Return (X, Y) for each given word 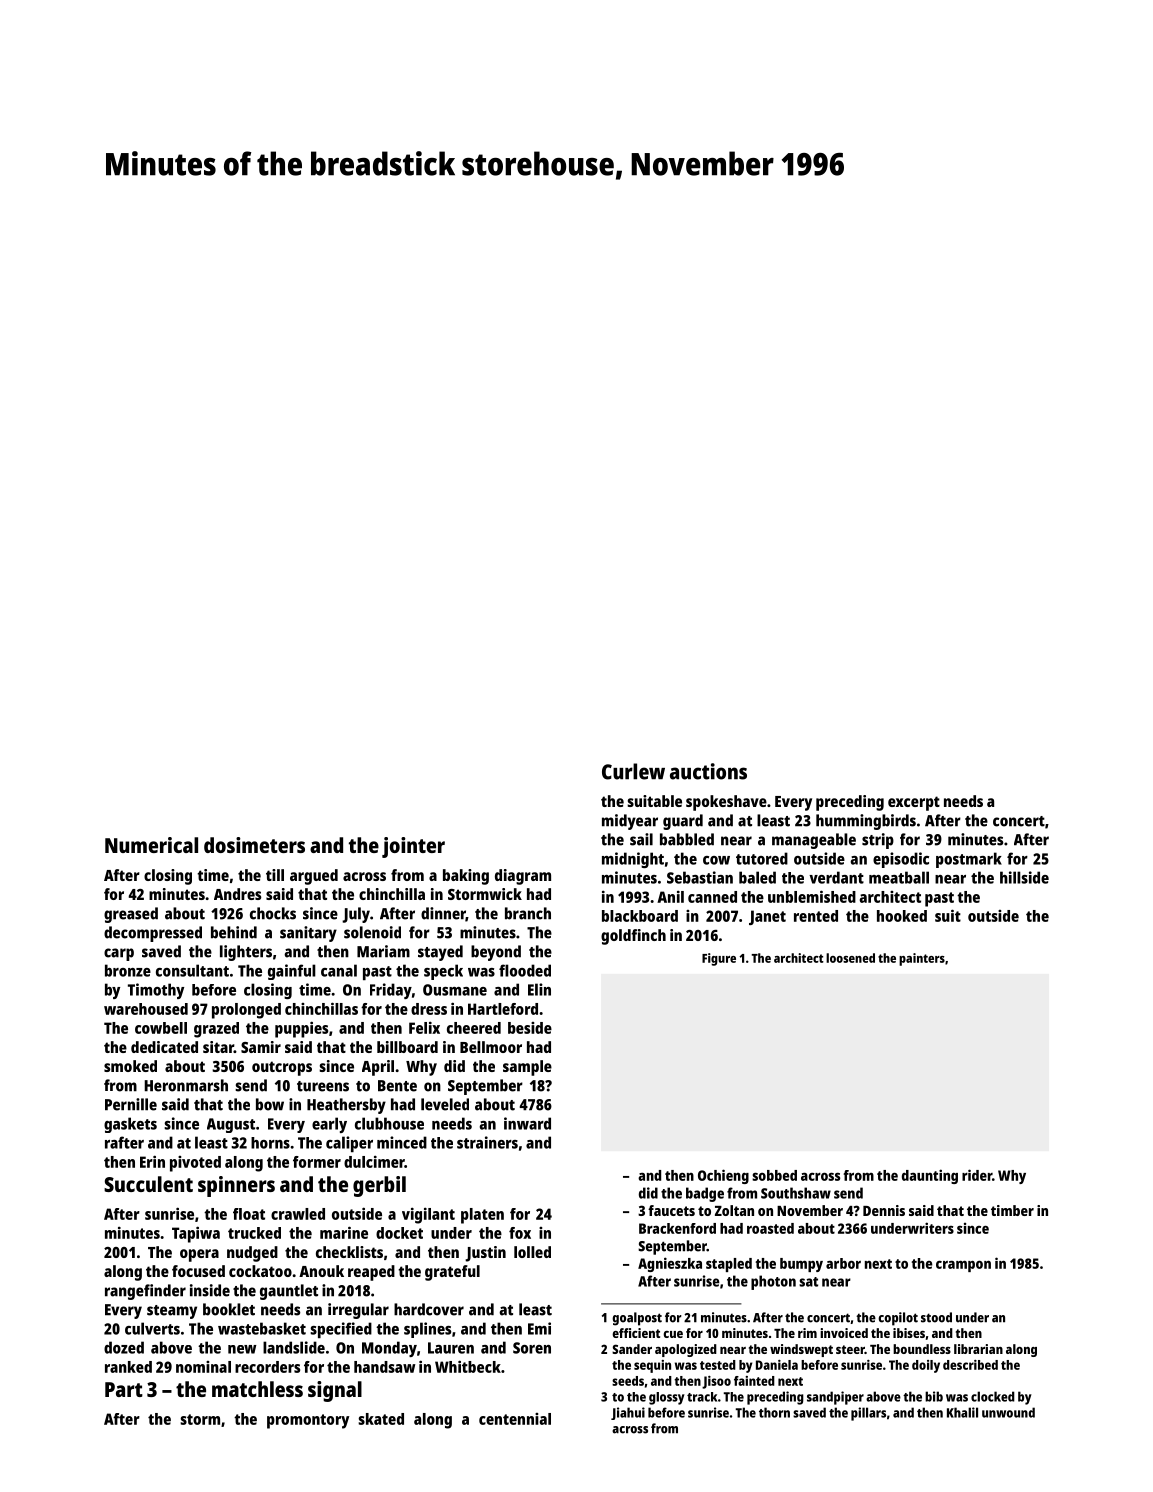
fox (520, 1233)
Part (124, 1389)
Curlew (633, 771)
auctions (708, 771)
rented (816, 916)
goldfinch (633, 937)
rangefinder (145, 1292)
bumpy (801, 1265)
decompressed (153, 934)
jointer (413, 847)
